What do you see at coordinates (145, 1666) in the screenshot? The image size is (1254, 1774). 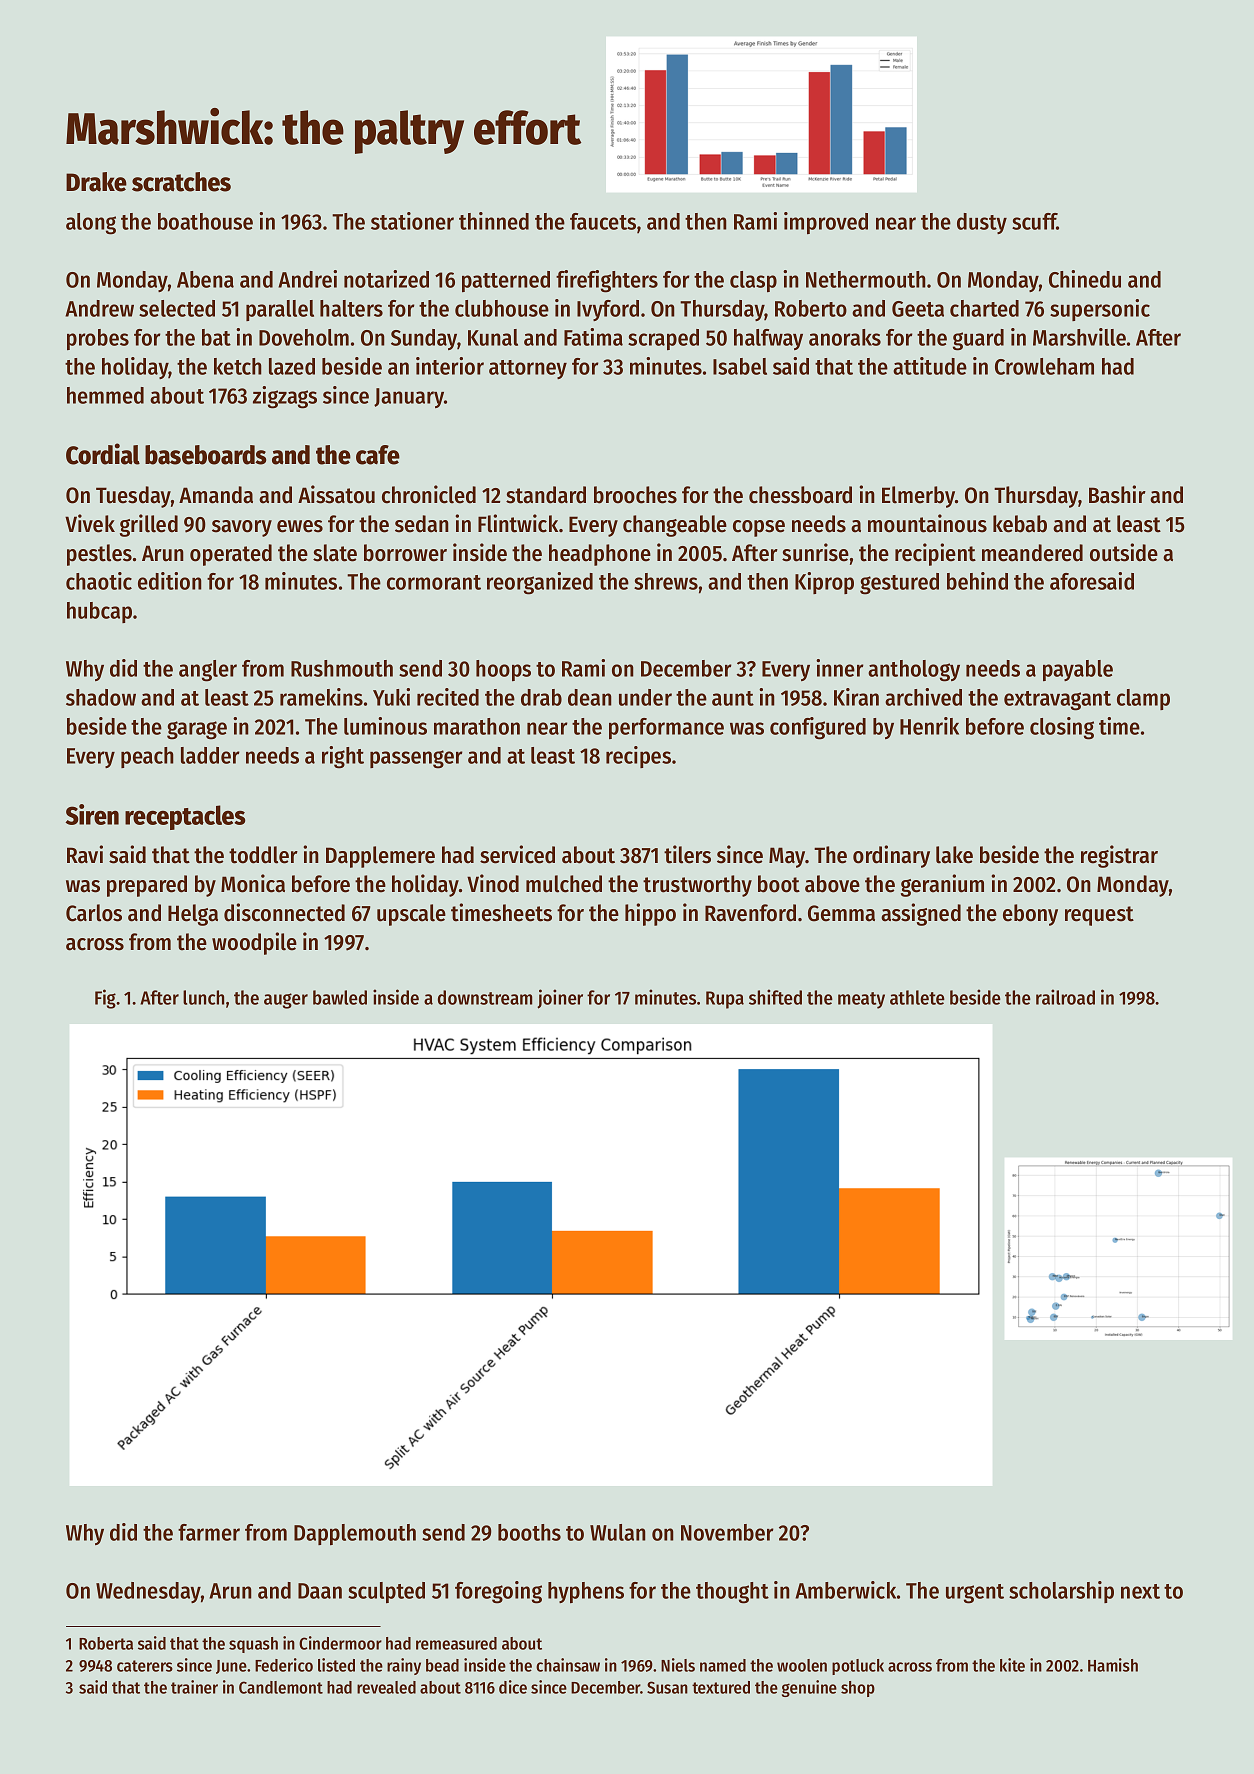 I see `caterers` at bounding box center [145, 1666].
